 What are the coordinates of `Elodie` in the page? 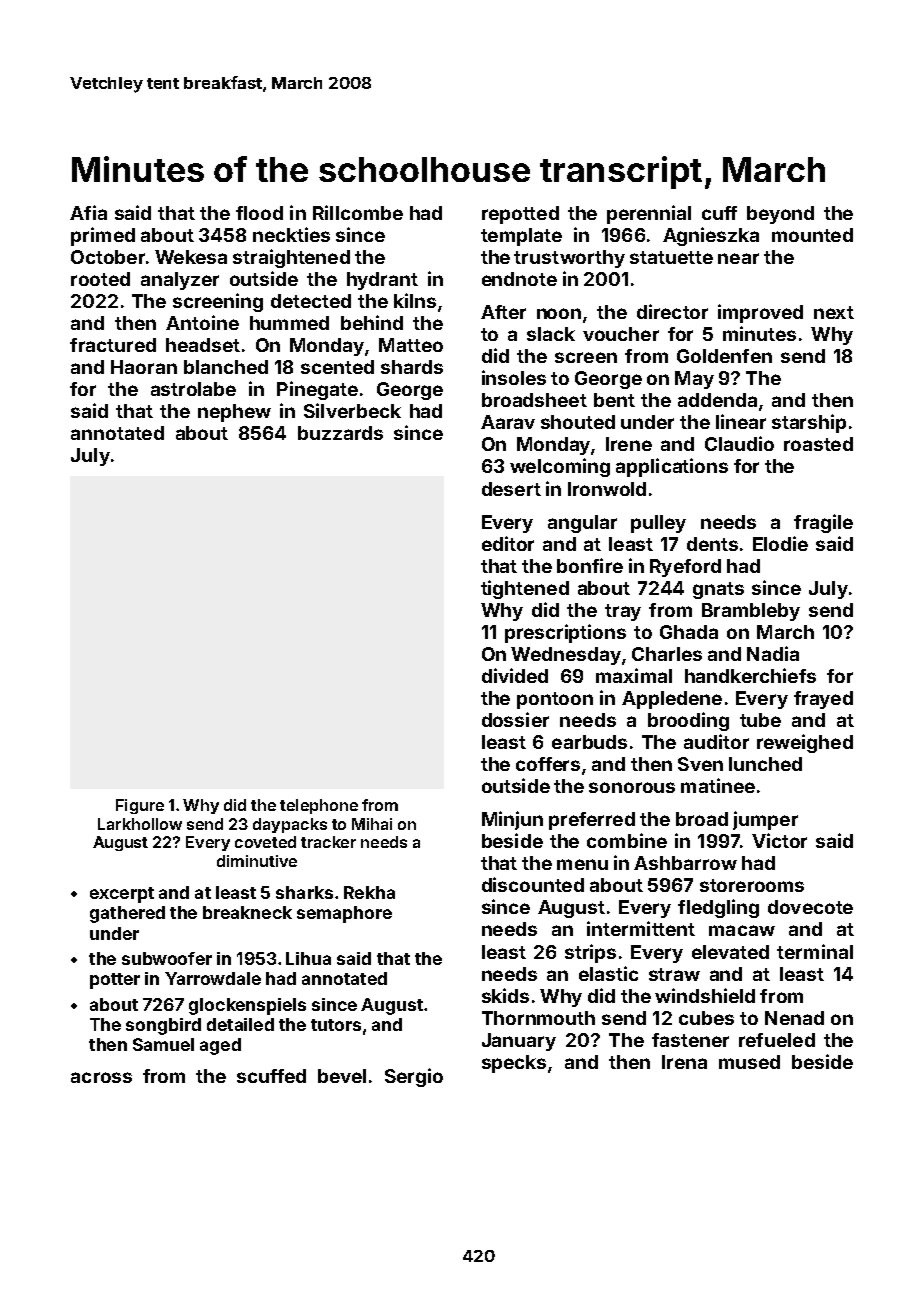 It's located at (780, 543).
